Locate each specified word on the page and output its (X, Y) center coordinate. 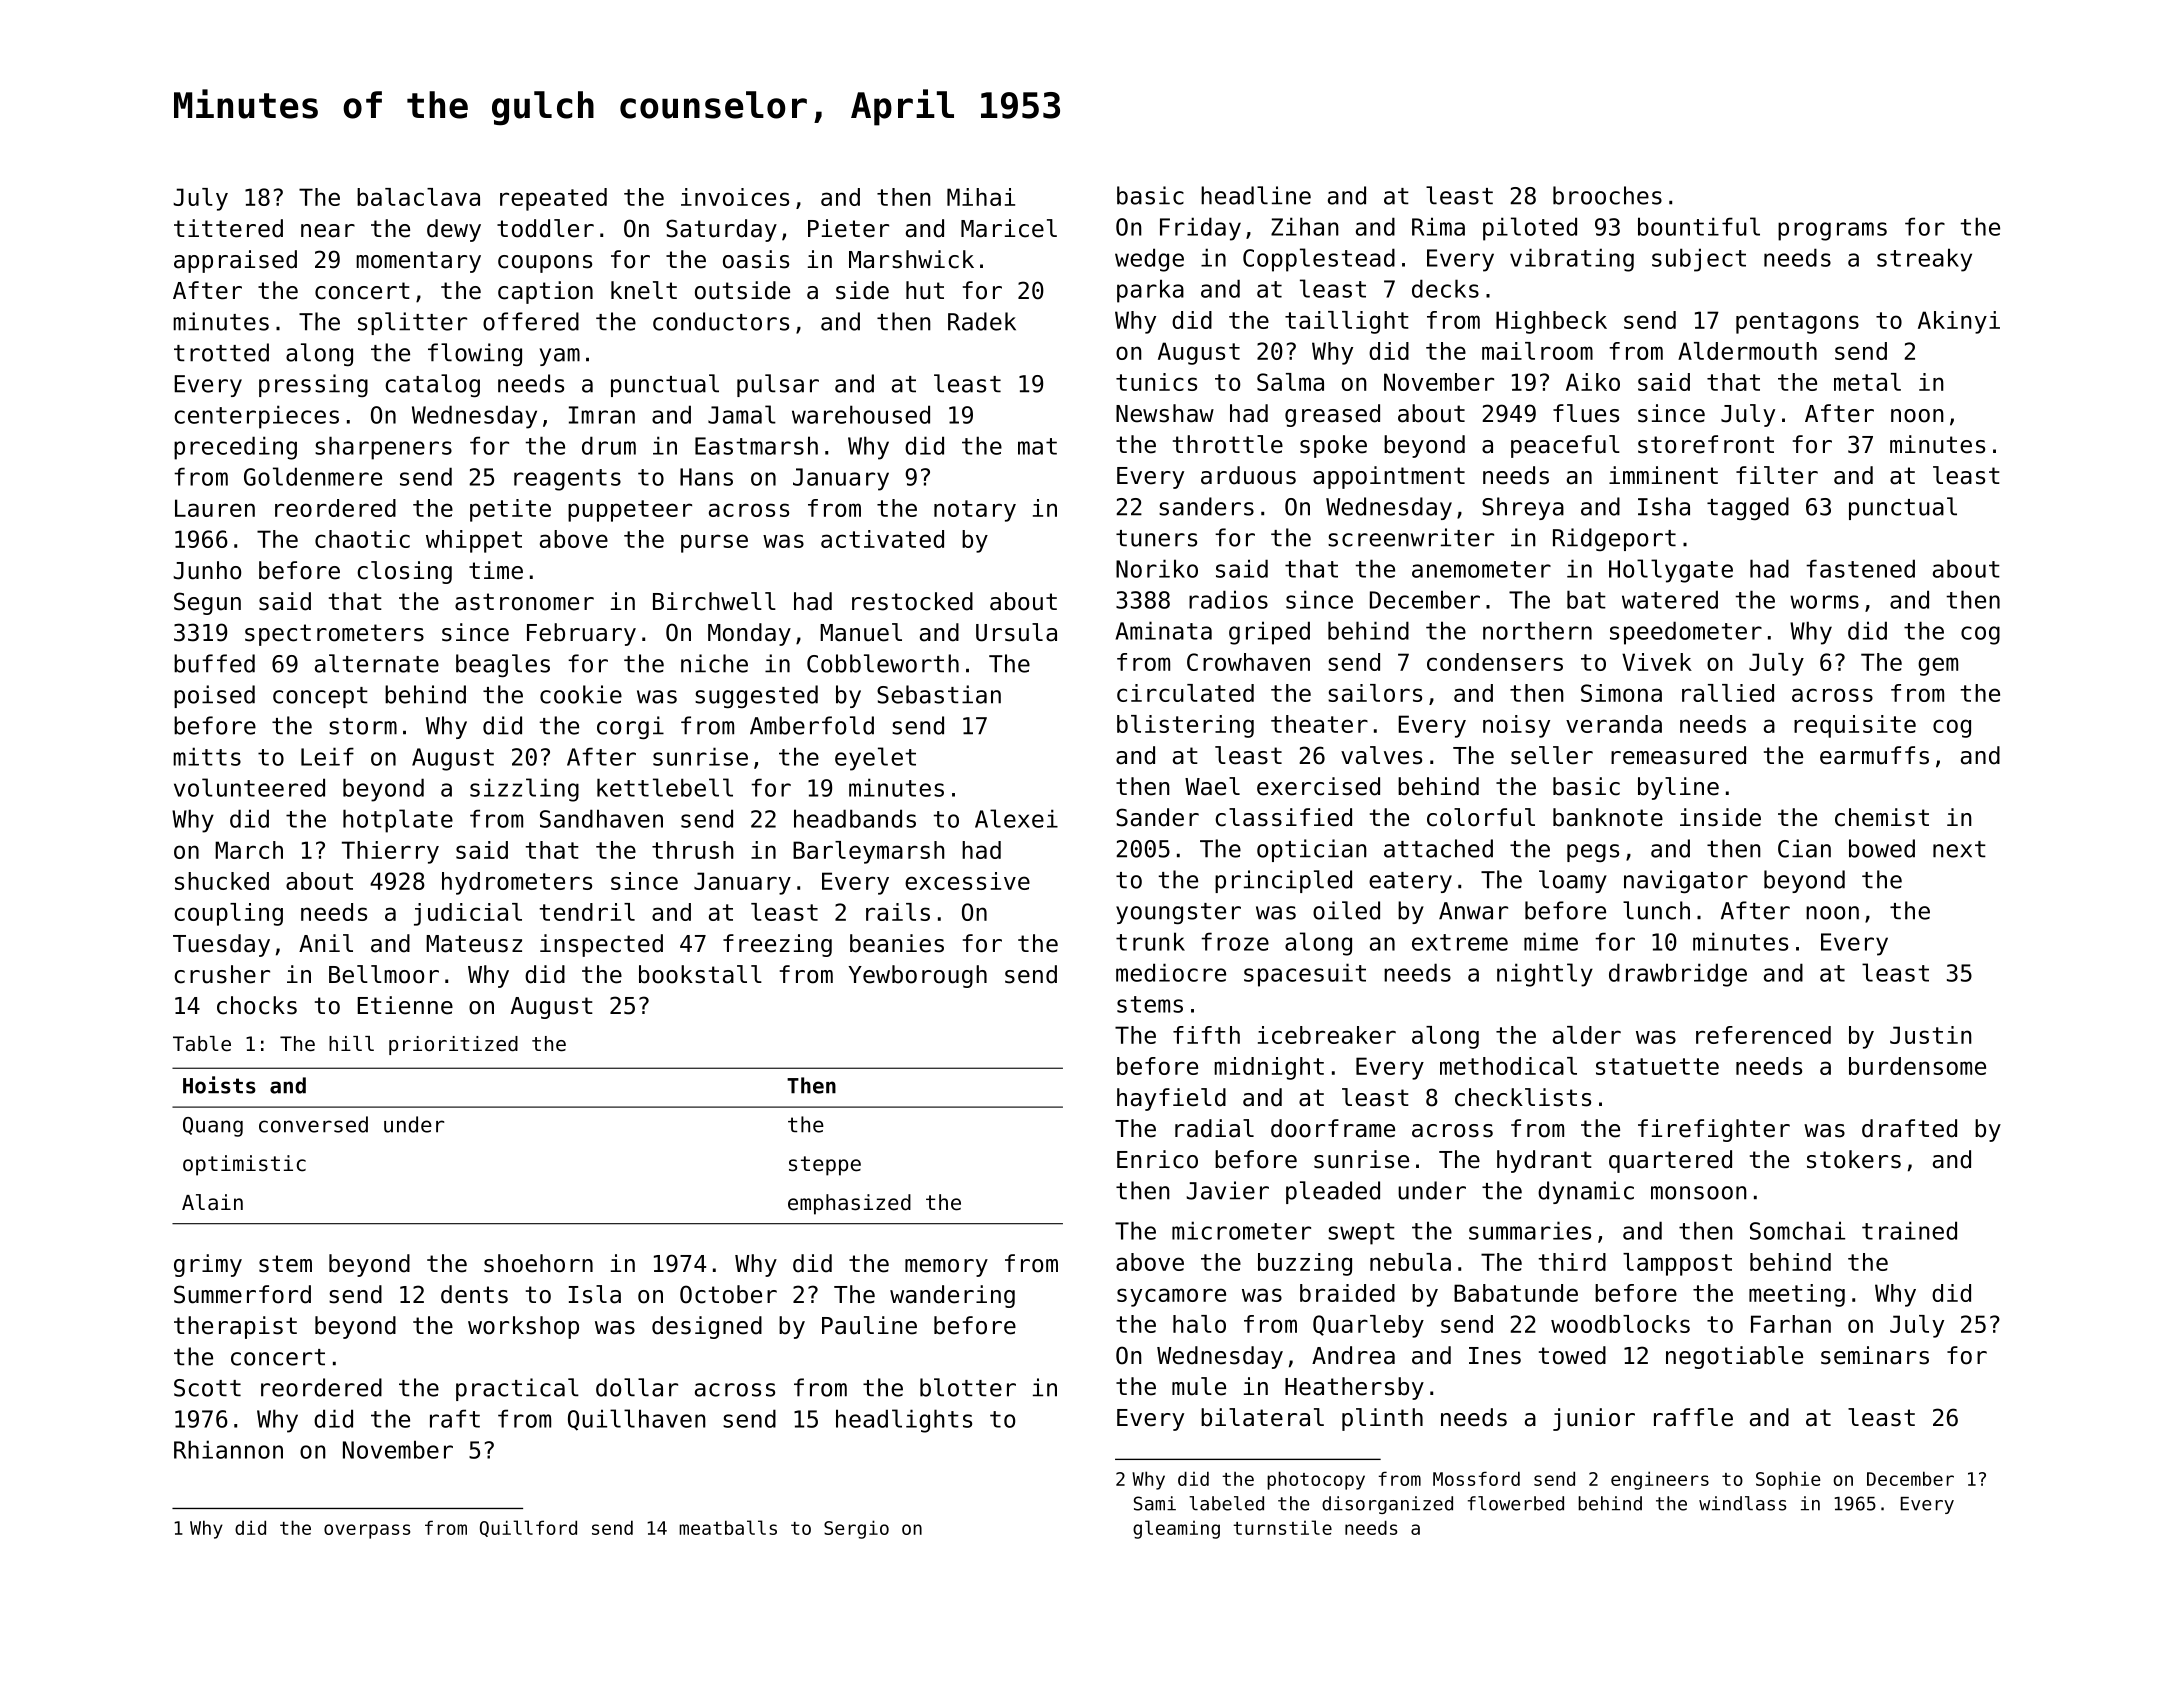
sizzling (524, 790)
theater (1319, 724)
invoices (735, 197)
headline (1256, 195)
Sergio (856, 1529)
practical (517, 1389)
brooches (1607, 195)
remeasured (1678, 755)
